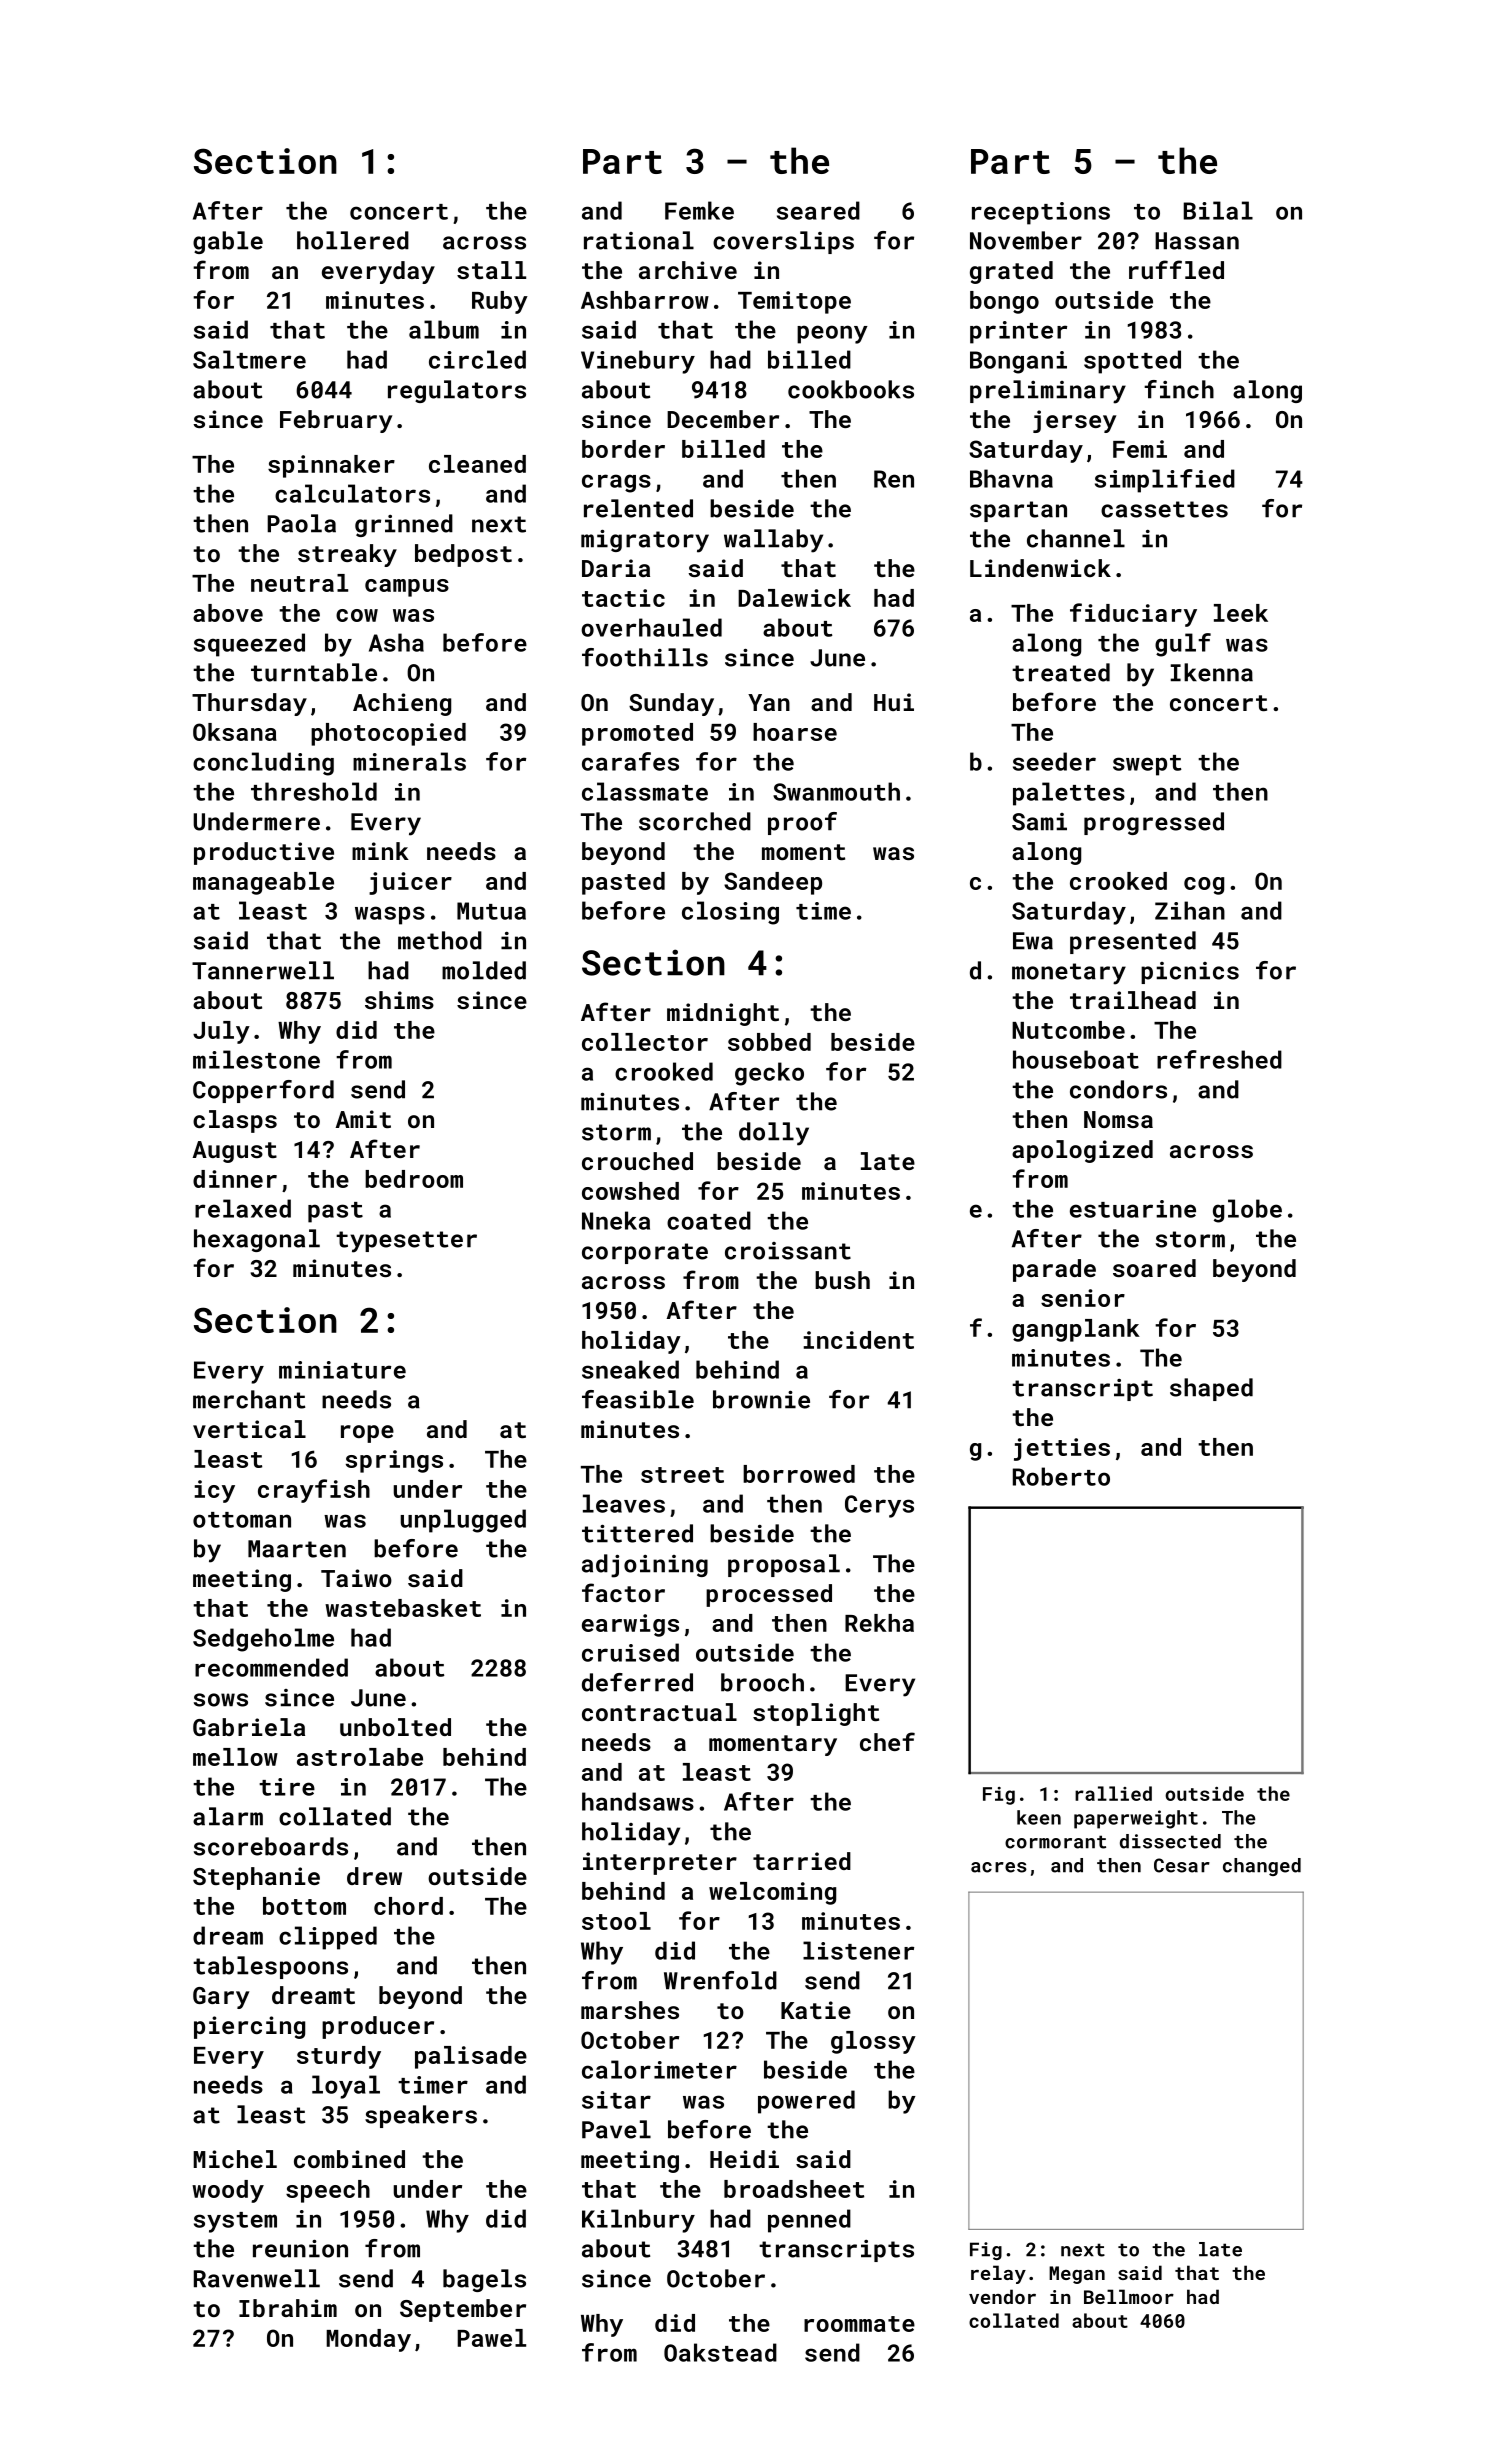 The width and height of the document is (1496, 2464). Describe the element at coordinates (695, 821) in the document. I see `scorched` at that location.
